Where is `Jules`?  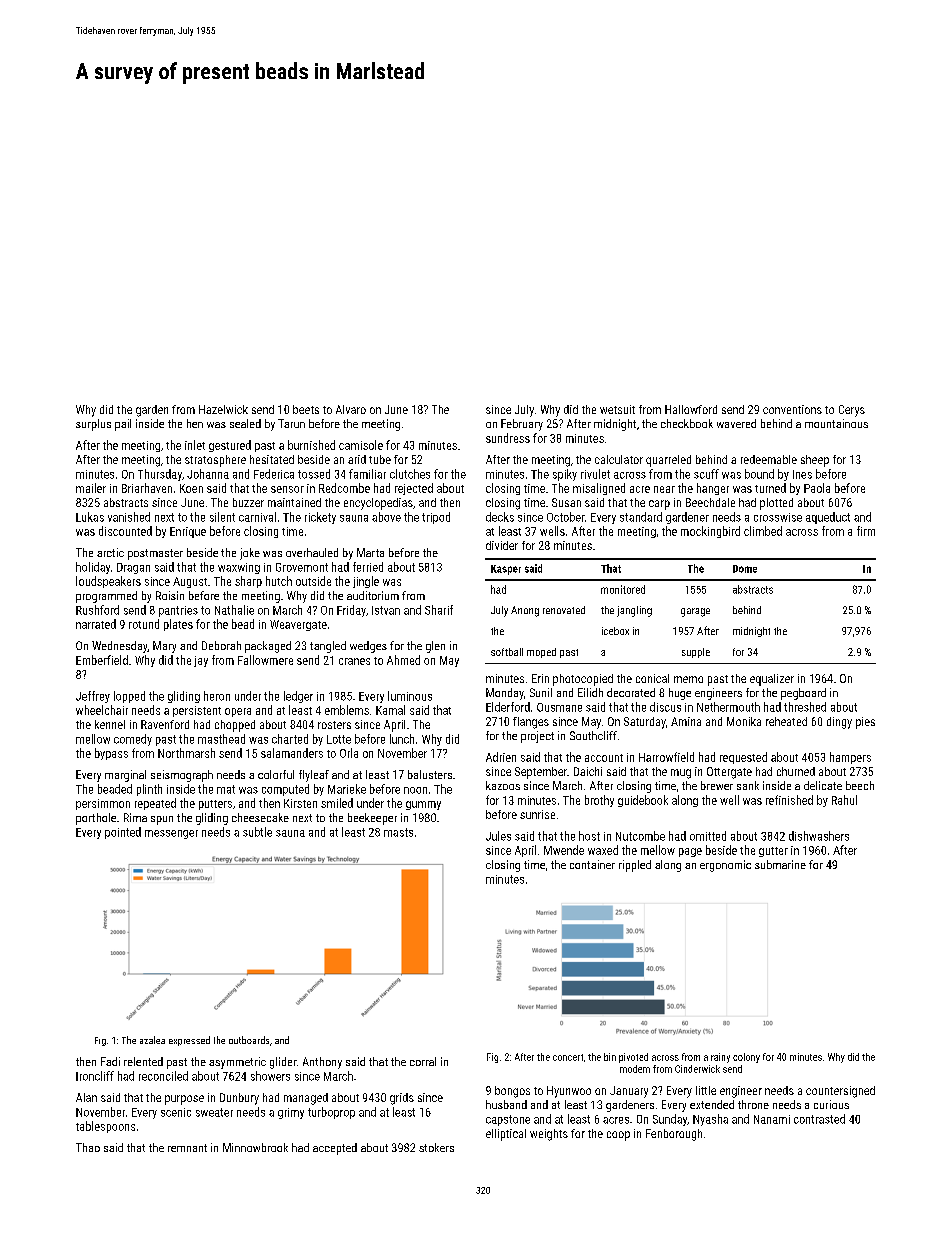
Jules is located at coordinates (498, 836).
